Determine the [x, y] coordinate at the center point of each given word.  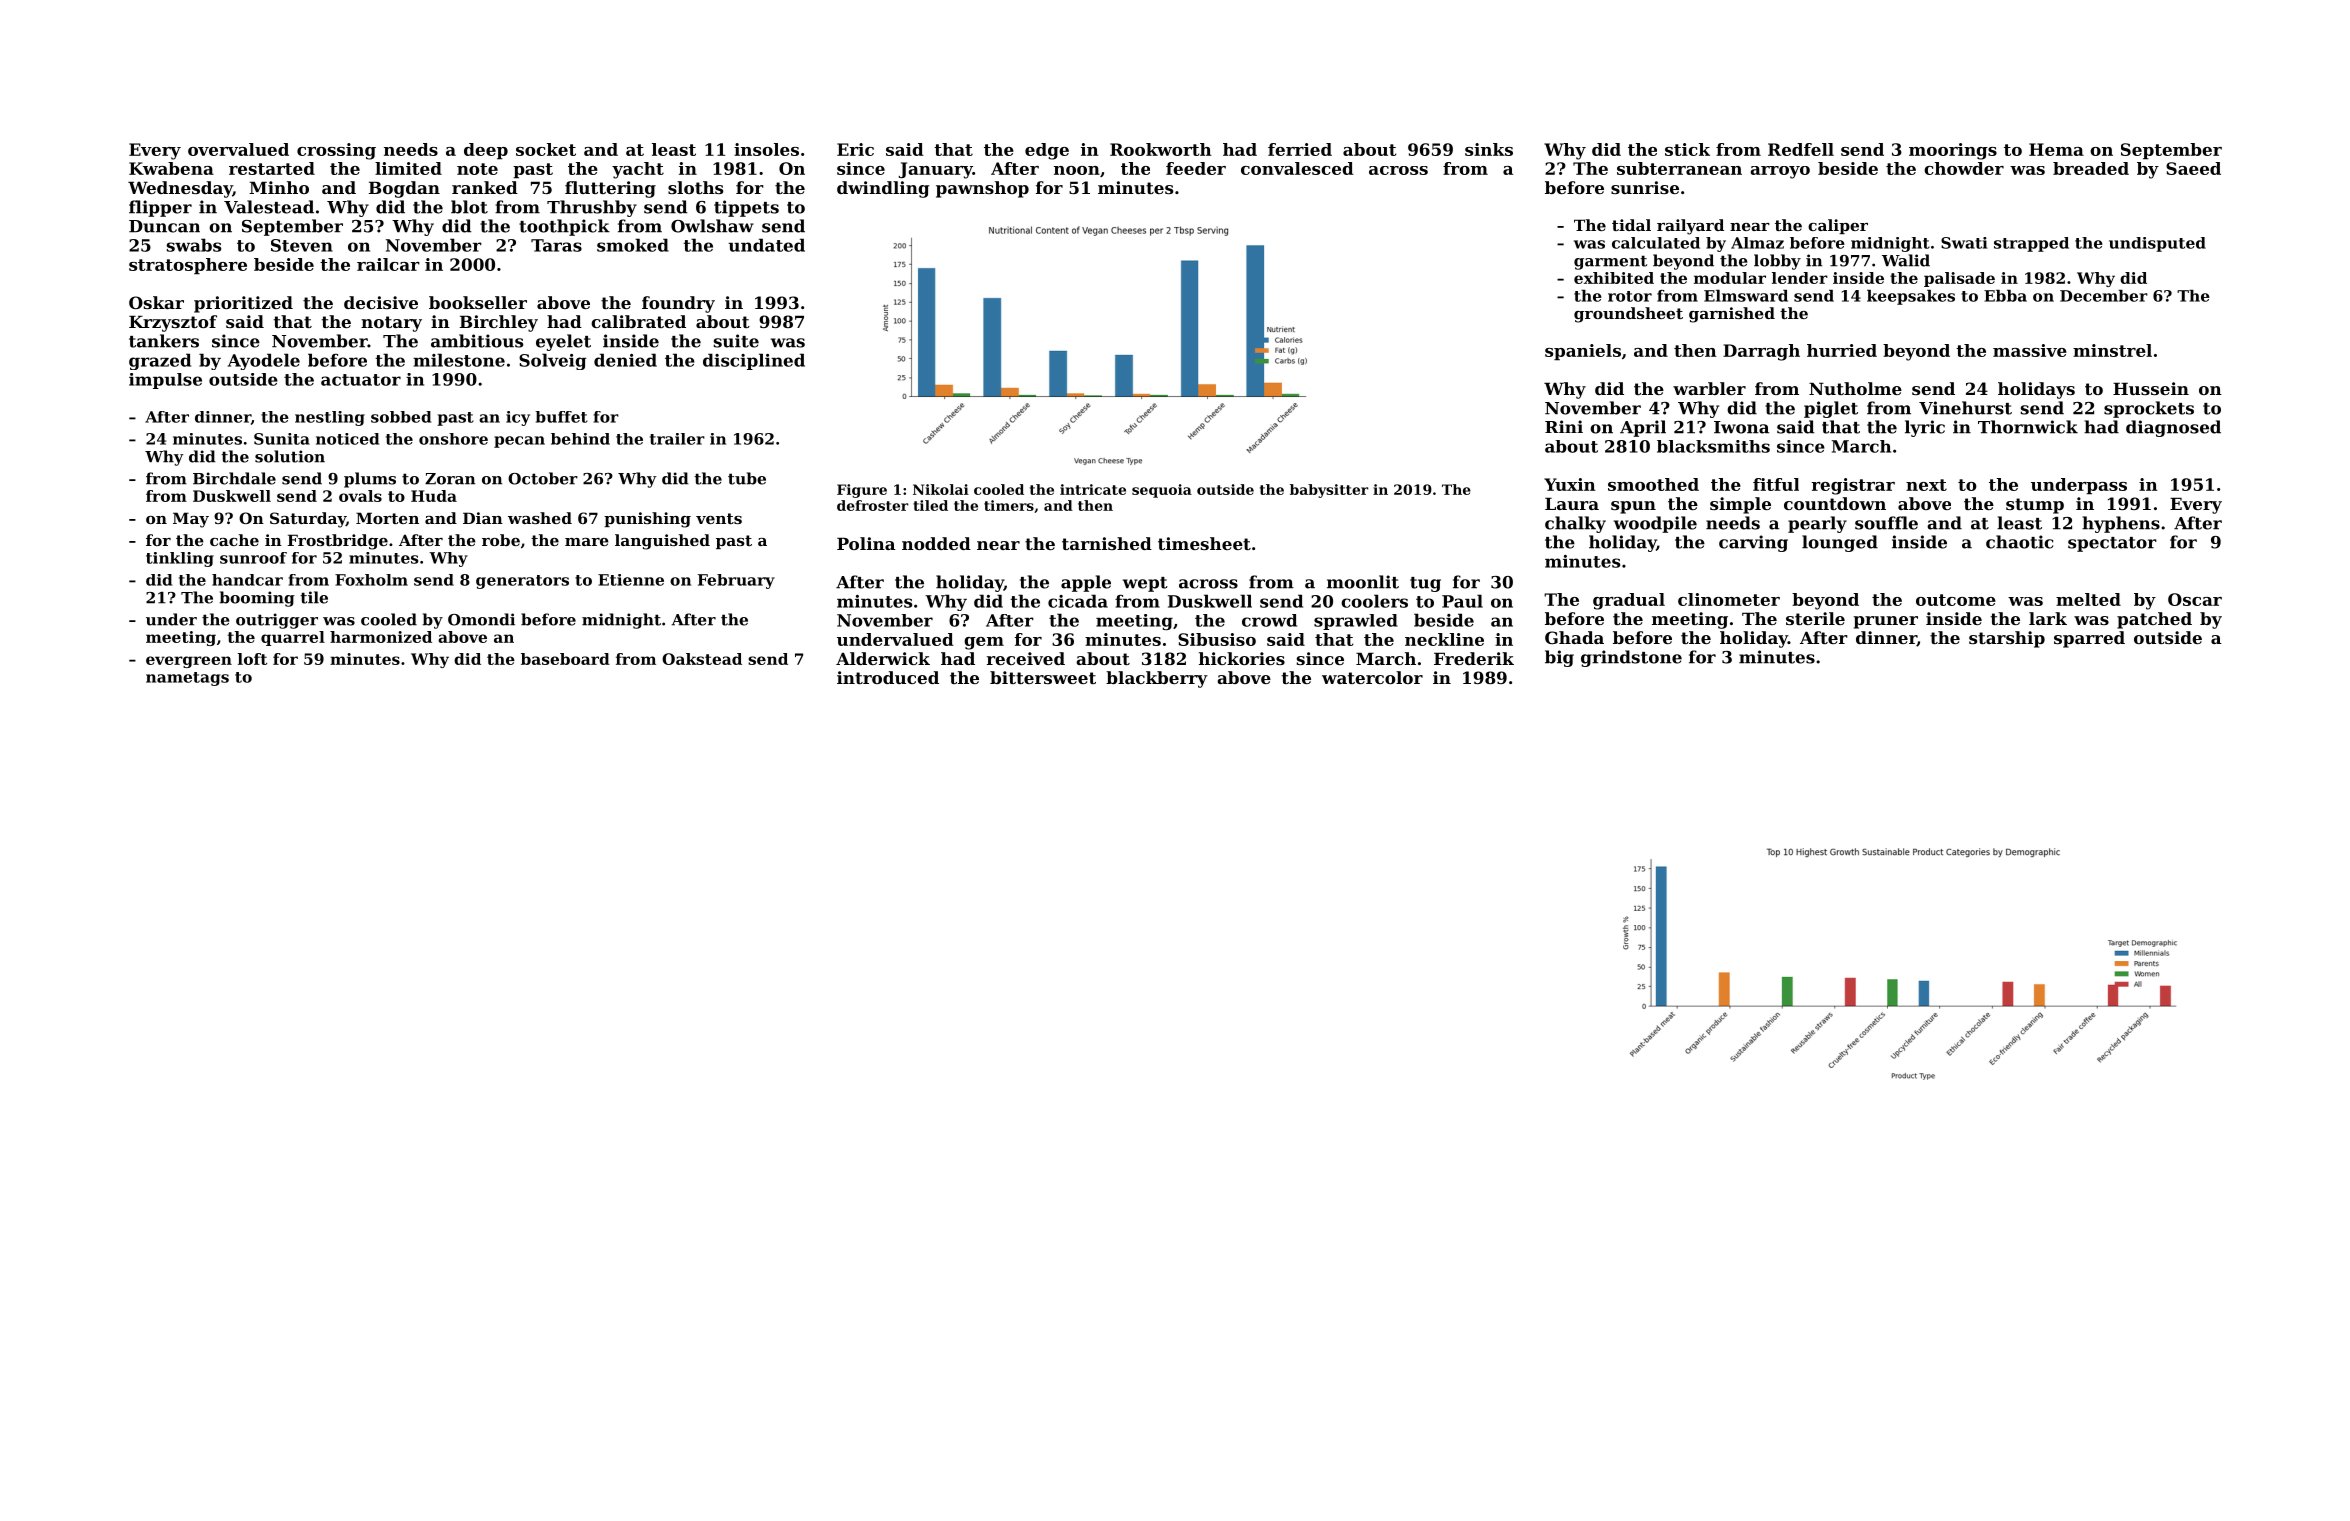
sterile [1815, 618]
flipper [160, 208]
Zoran [450, 479]
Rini [1564, 426]
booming [257, 599]
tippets [746, 208]
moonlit [1363, 582]
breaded [2091, 168]
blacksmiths [1713, 446]
